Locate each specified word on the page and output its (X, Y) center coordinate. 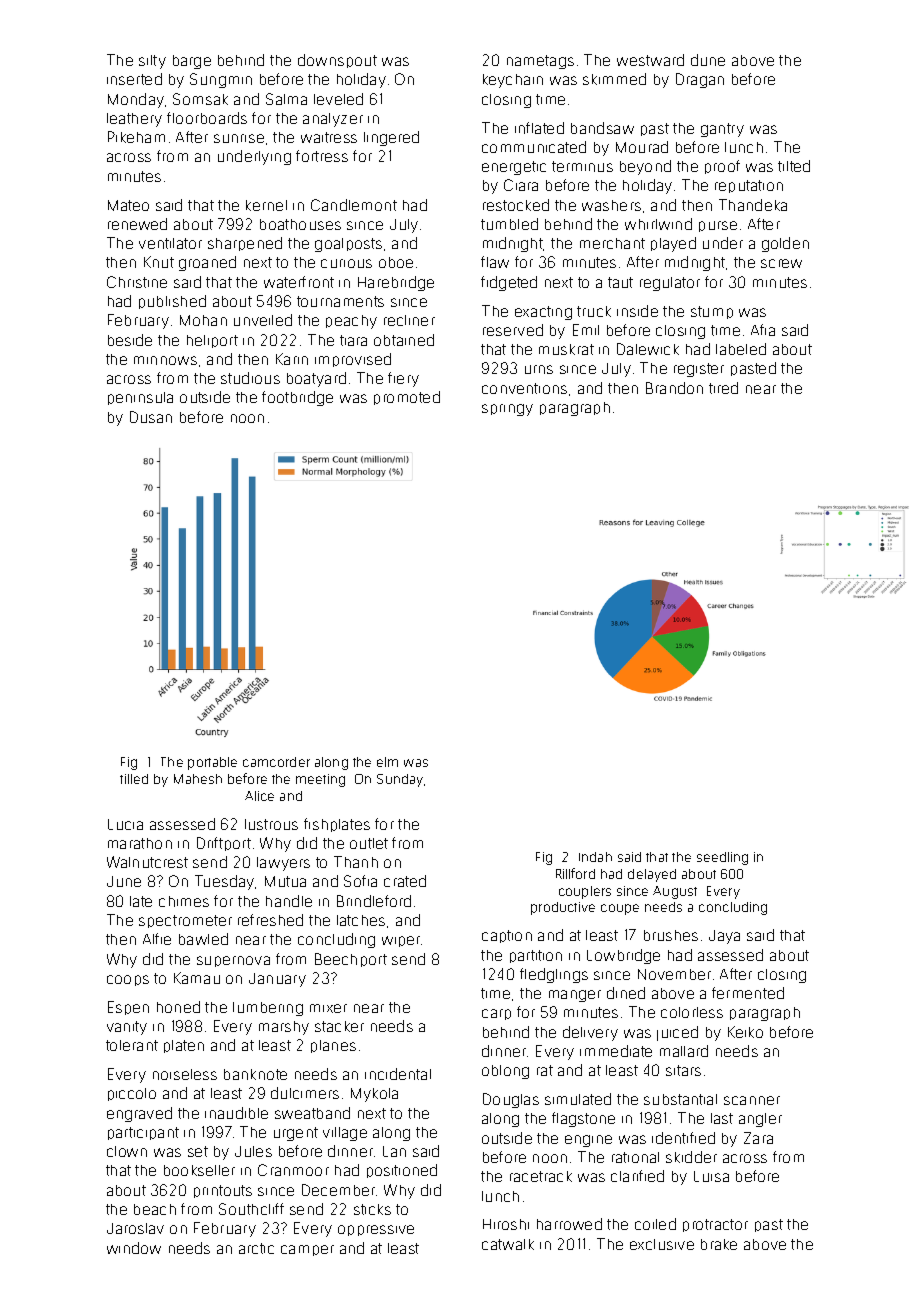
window (134, 1248)
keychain (513, 81)
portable (212, 763)
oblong (505, 1072)
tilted (794, 166)
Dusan (151, 417)
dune (708, 60)
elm (387, 762)
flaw (495, 262)
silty (152, 62)
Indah (595, 857)
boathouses (300, 224)
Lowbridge (623, 956)
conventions (524, 388)
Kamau (197, 978)
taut (620, 282)
